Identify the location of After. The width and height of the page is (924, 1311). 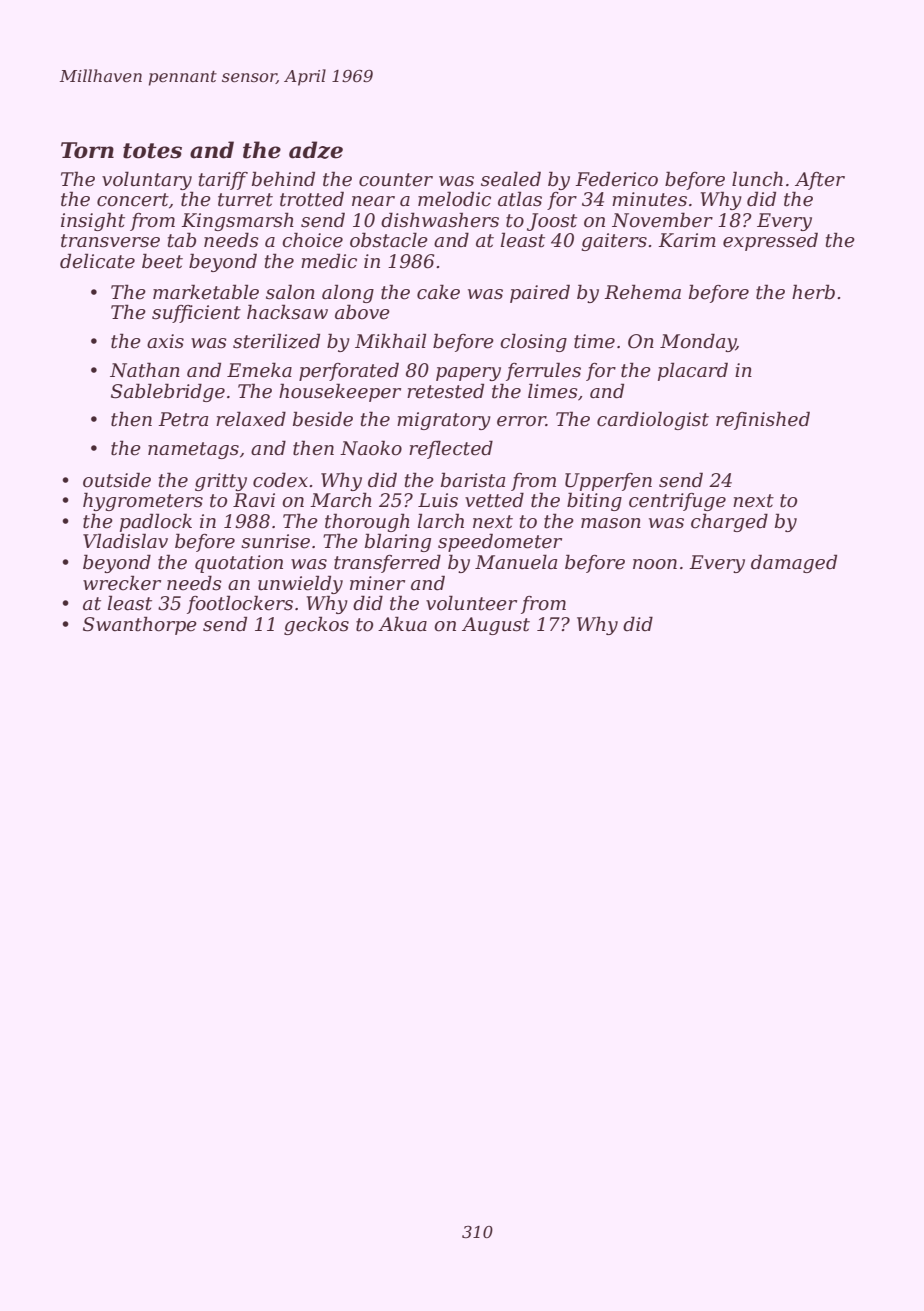
(820, 181).
